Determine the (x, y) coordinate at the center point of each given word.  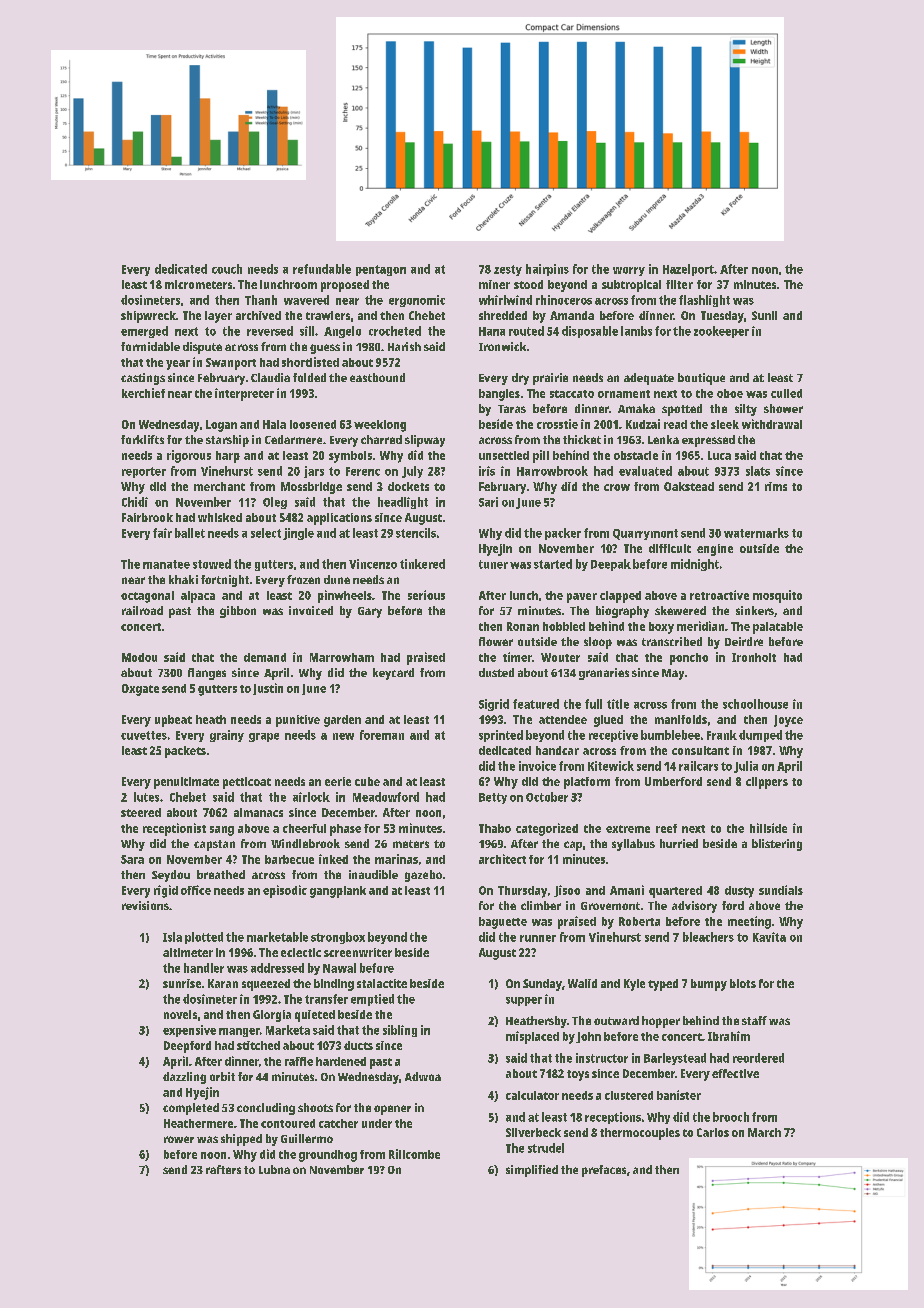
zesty (508, 270)
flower (496, 641)
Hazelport (688, 270)
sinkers (755, 610)
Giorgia (272, 1016)
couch (227, 269)
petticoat (247, 783)
